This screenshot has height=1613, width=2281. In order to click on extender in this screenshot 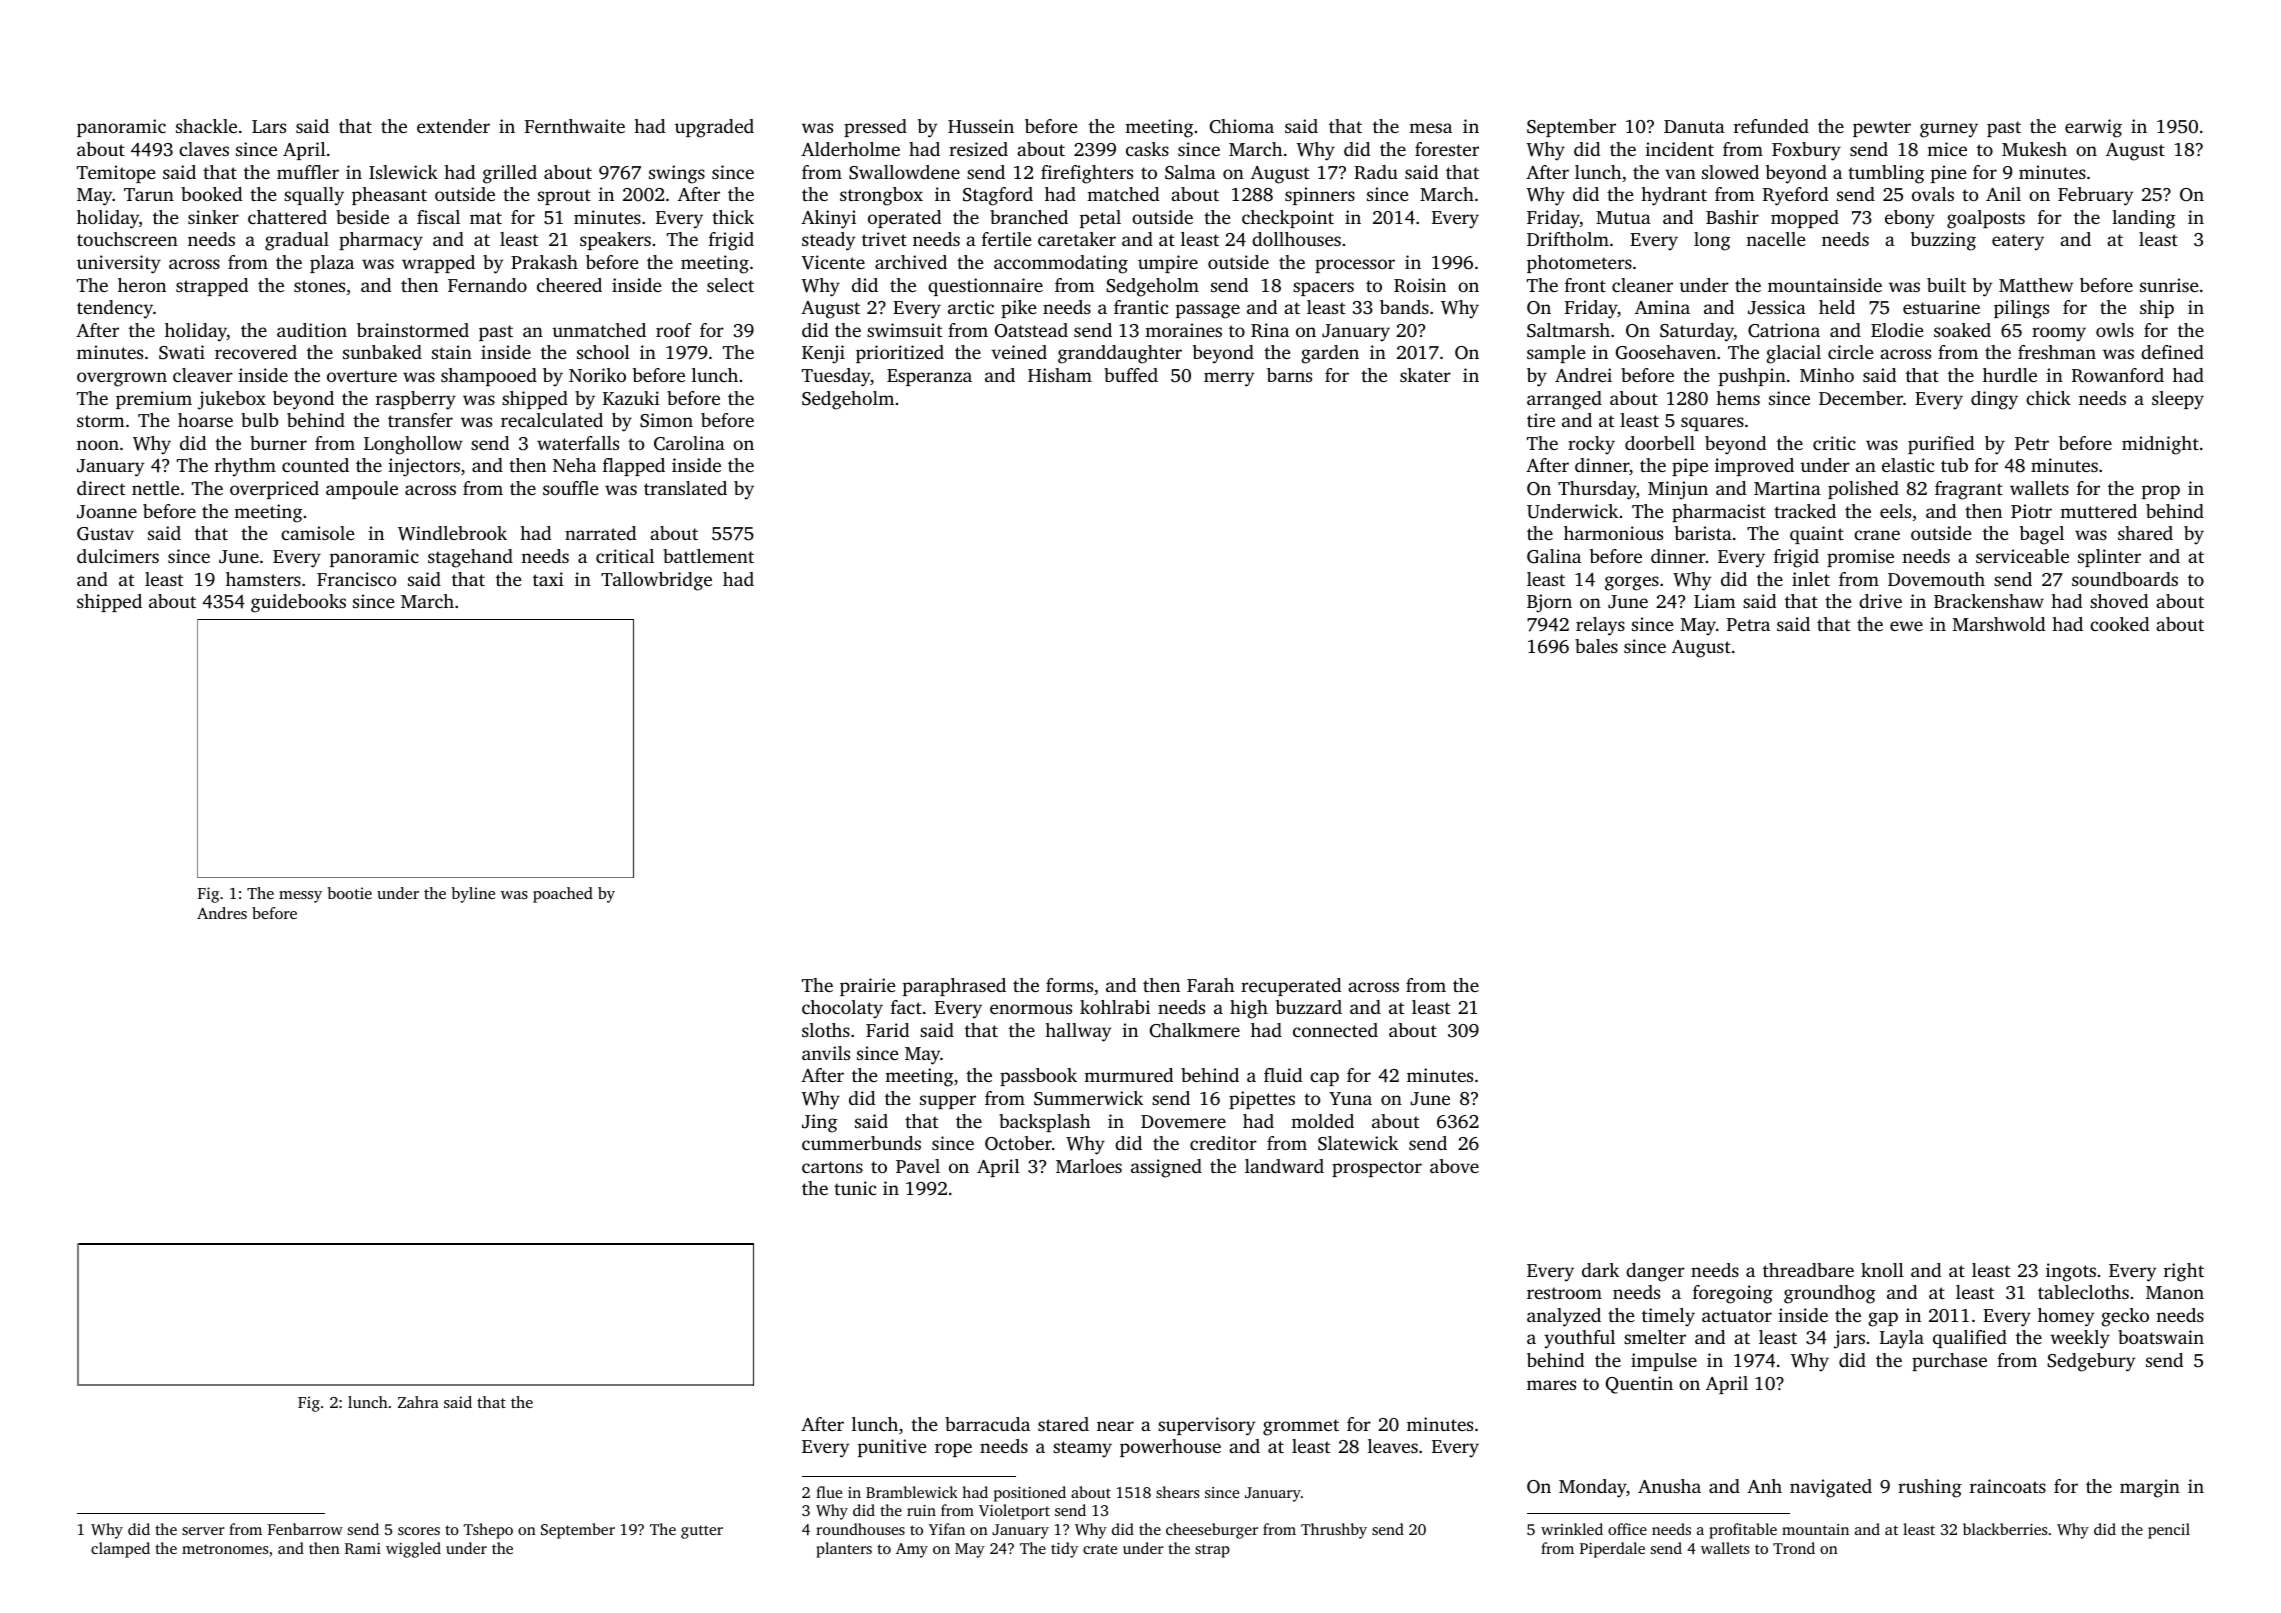, I will do `click(453, 126)`.
